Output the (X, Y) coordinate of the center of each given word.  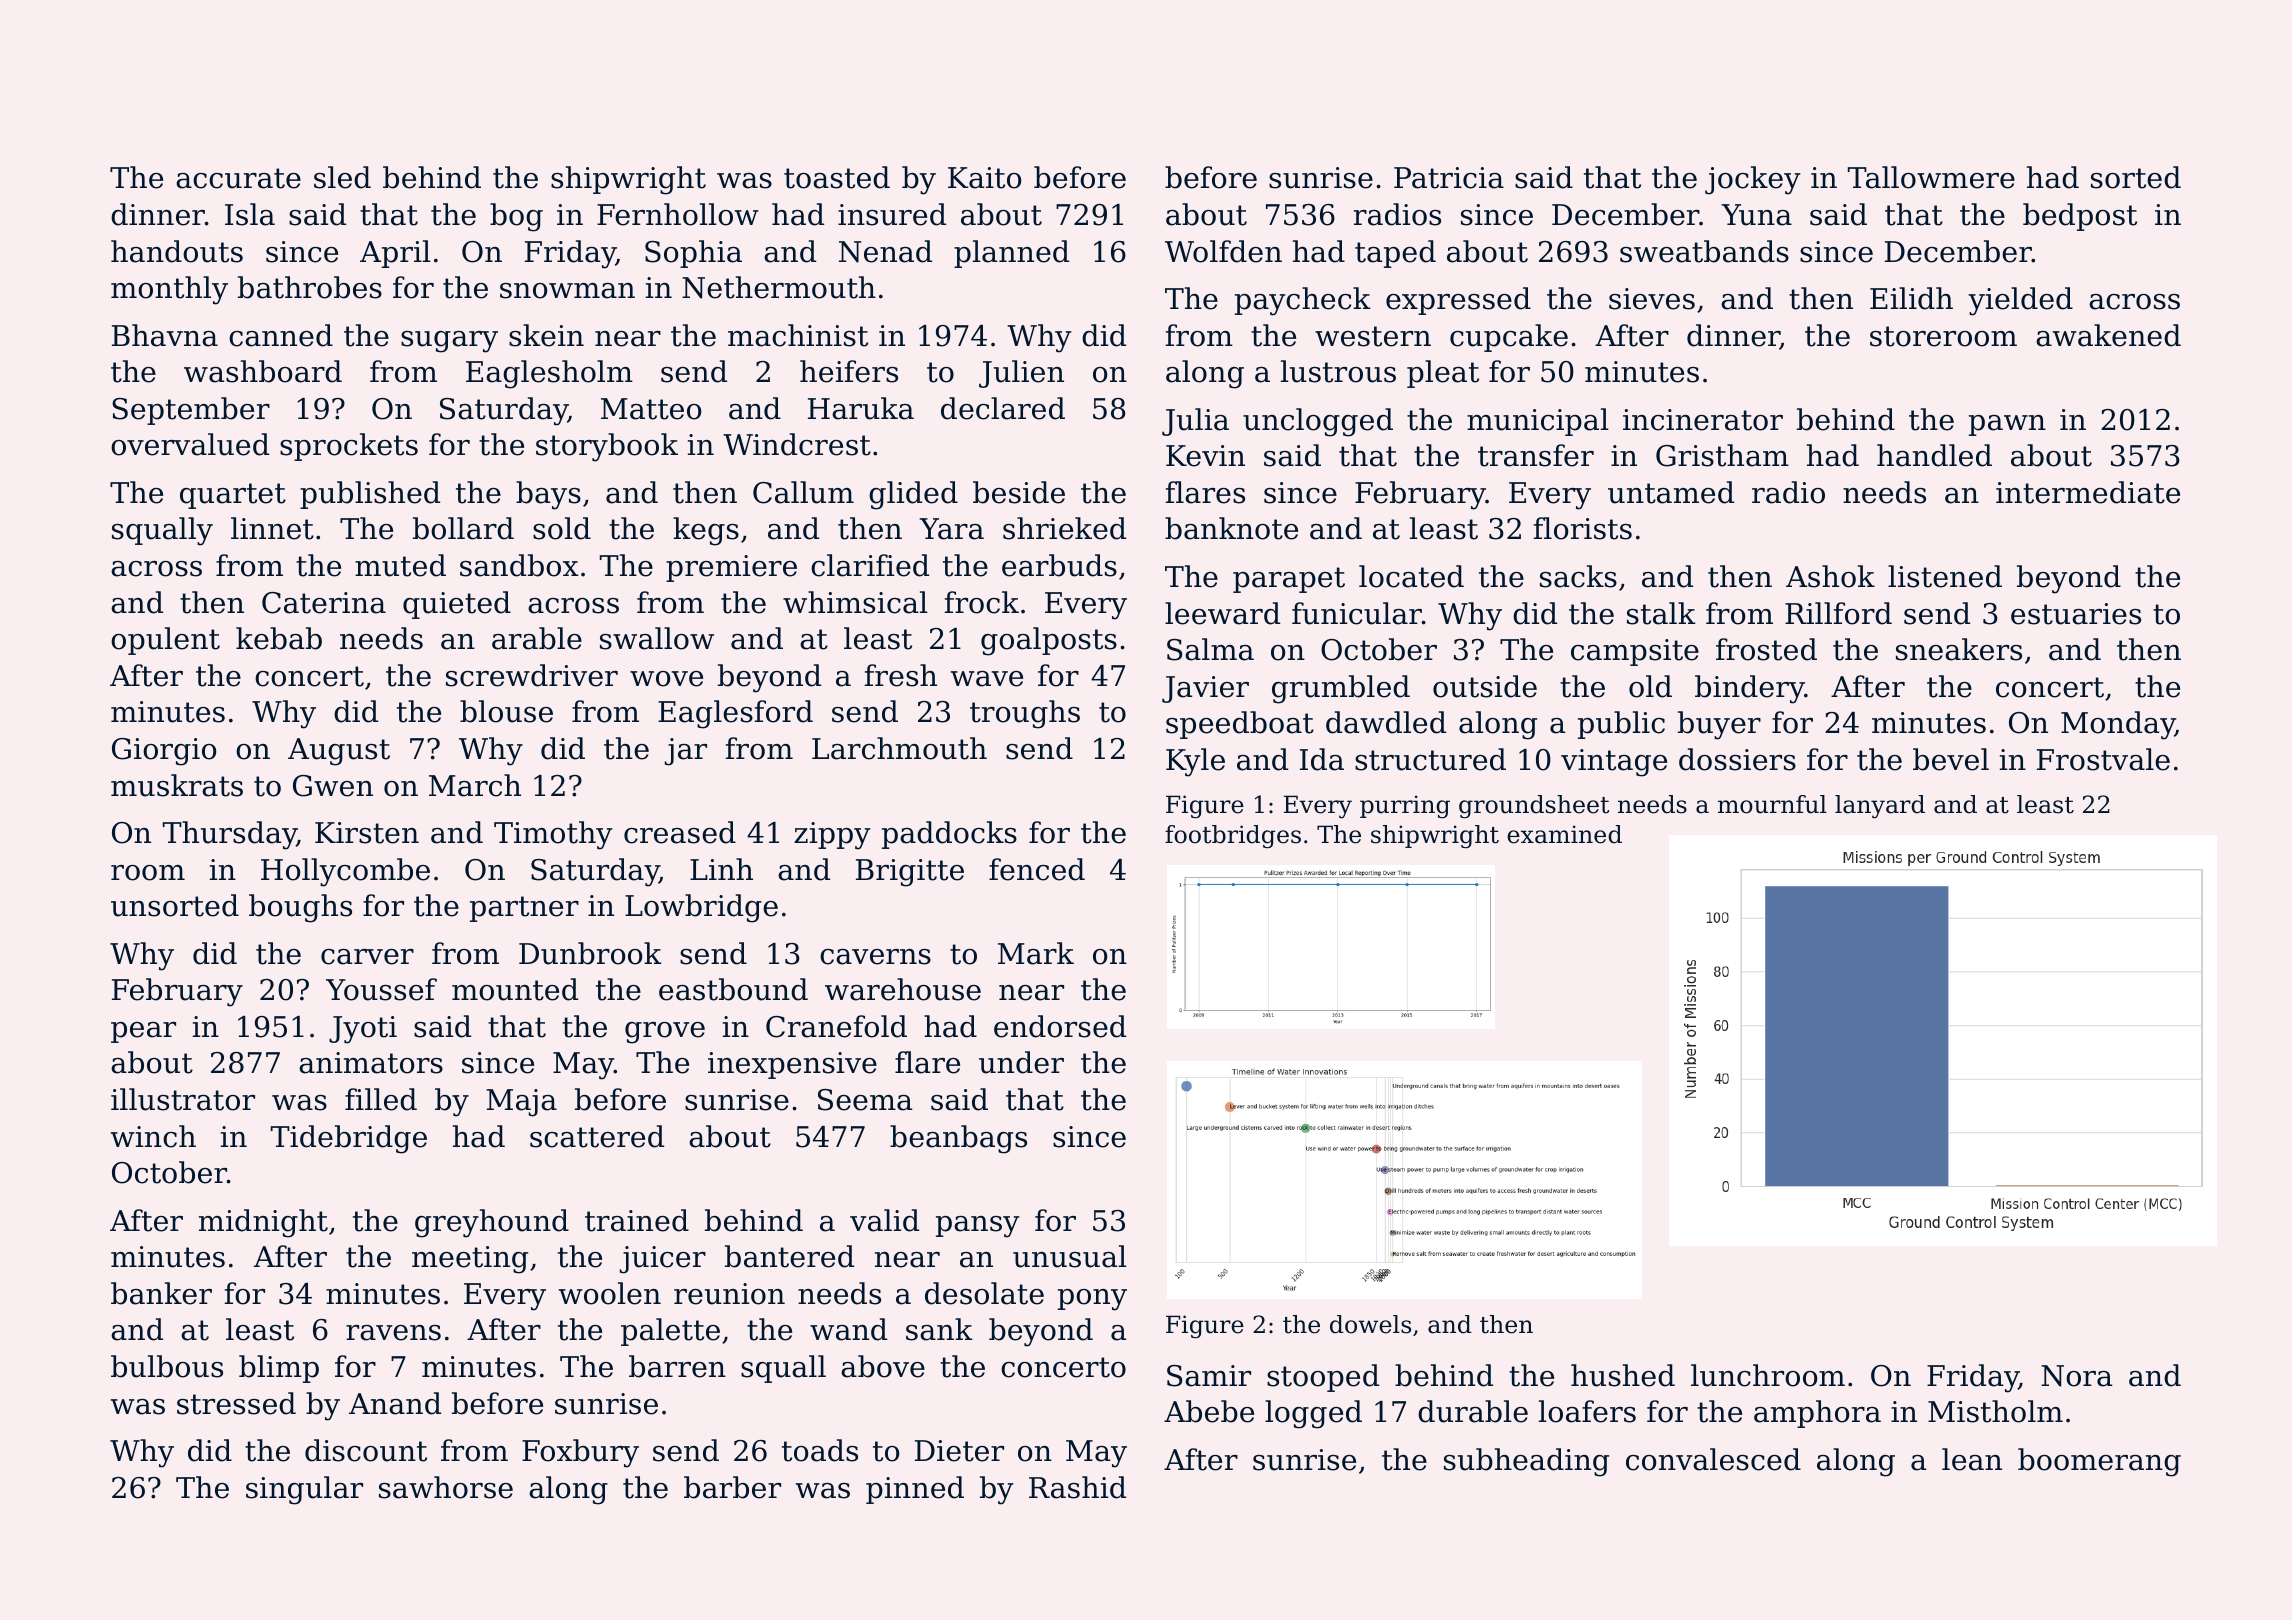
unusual (1070, 1256)
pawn (2007, 425)
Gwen (333, 786)
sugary (449, 342)
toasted (837, 177)
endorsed (1060, 1026)
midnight (263, 1223)
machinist (798, 335)
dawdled (1386, 722)
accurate (238, 178)
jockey (1753, 180)
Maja (521, 1103)
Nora (2076, 1376)
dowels (1370, 1324)
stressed (236, 1403)
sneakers (1959, 649)
